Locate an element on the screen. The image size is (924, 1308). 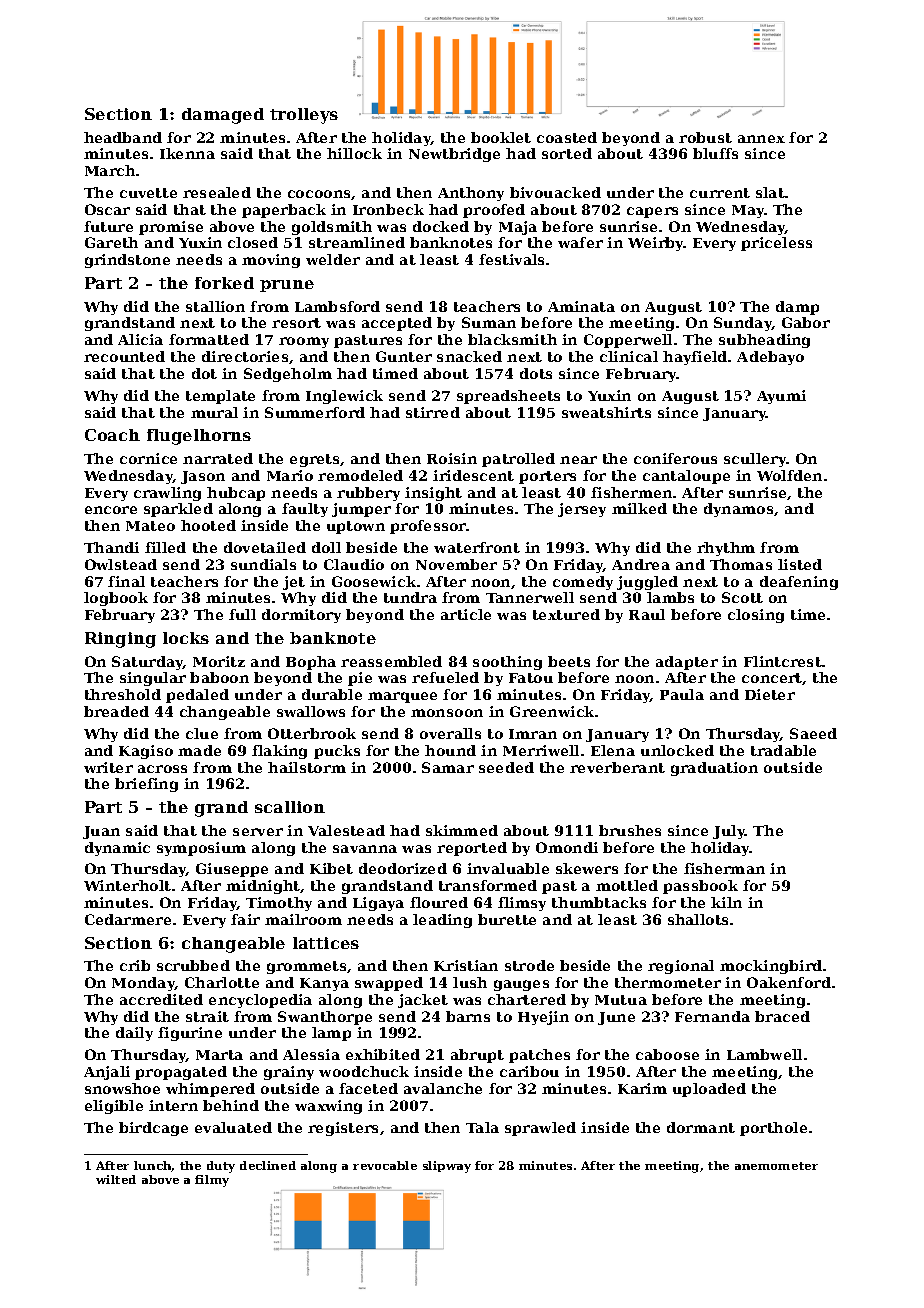
annex is located at coordinates (761, 139).
